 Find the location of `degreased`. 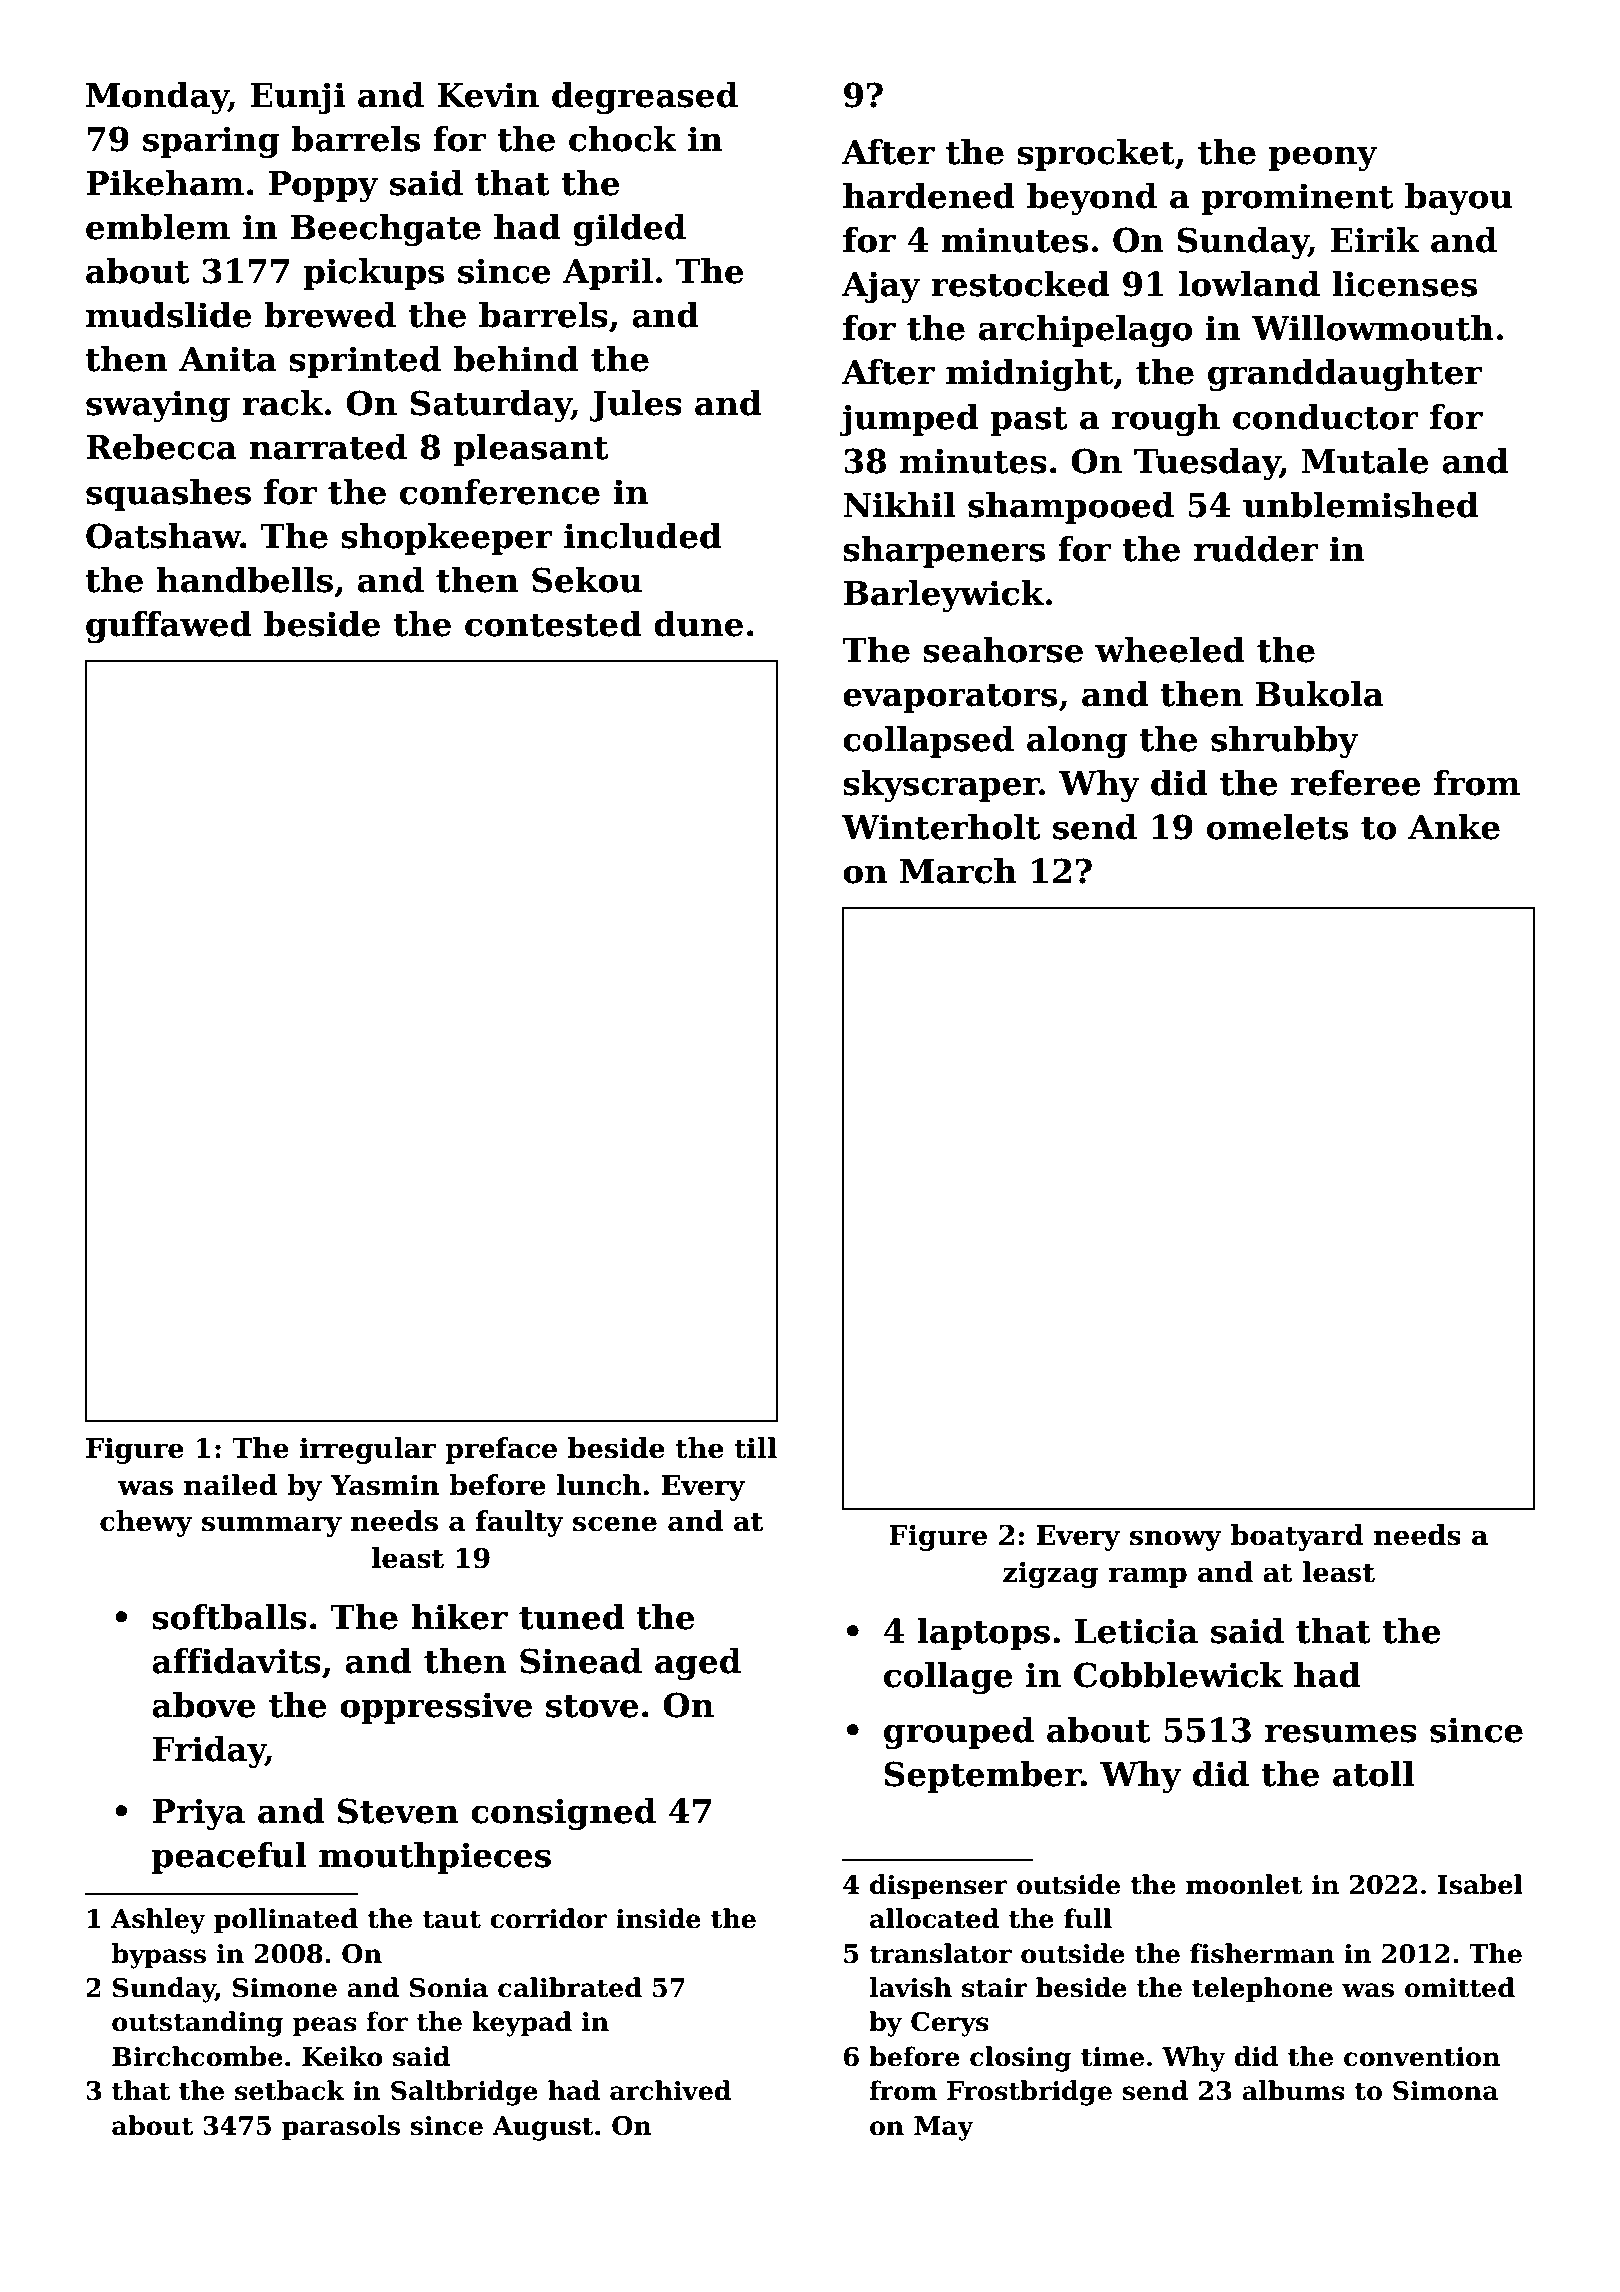

degreased is located at coordinates (645, 98).
